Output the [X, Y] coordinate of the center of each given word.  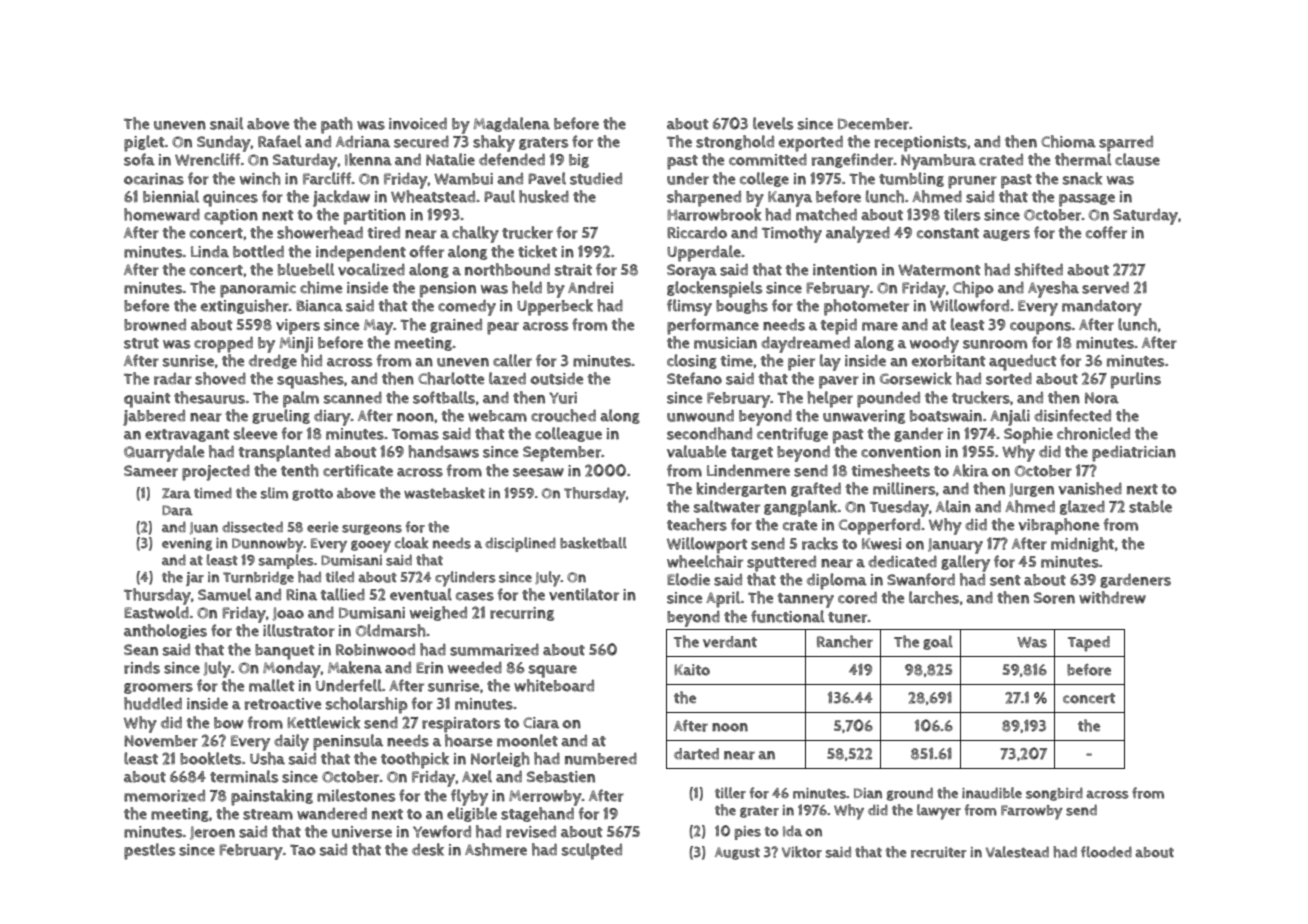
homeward [162, 214]
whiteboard [554, 685]
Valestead [1017, 852]
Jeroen [212, 833]
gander [918, 435]
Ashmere [496, 849]
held [527, 287]
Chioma [1068, 141]
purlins [1136, 380]
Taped [1089, 644]
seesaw [538, 472]
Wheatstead [433, 196]
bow [228, 723]
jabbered [154, 418]
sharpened [704, 198]
